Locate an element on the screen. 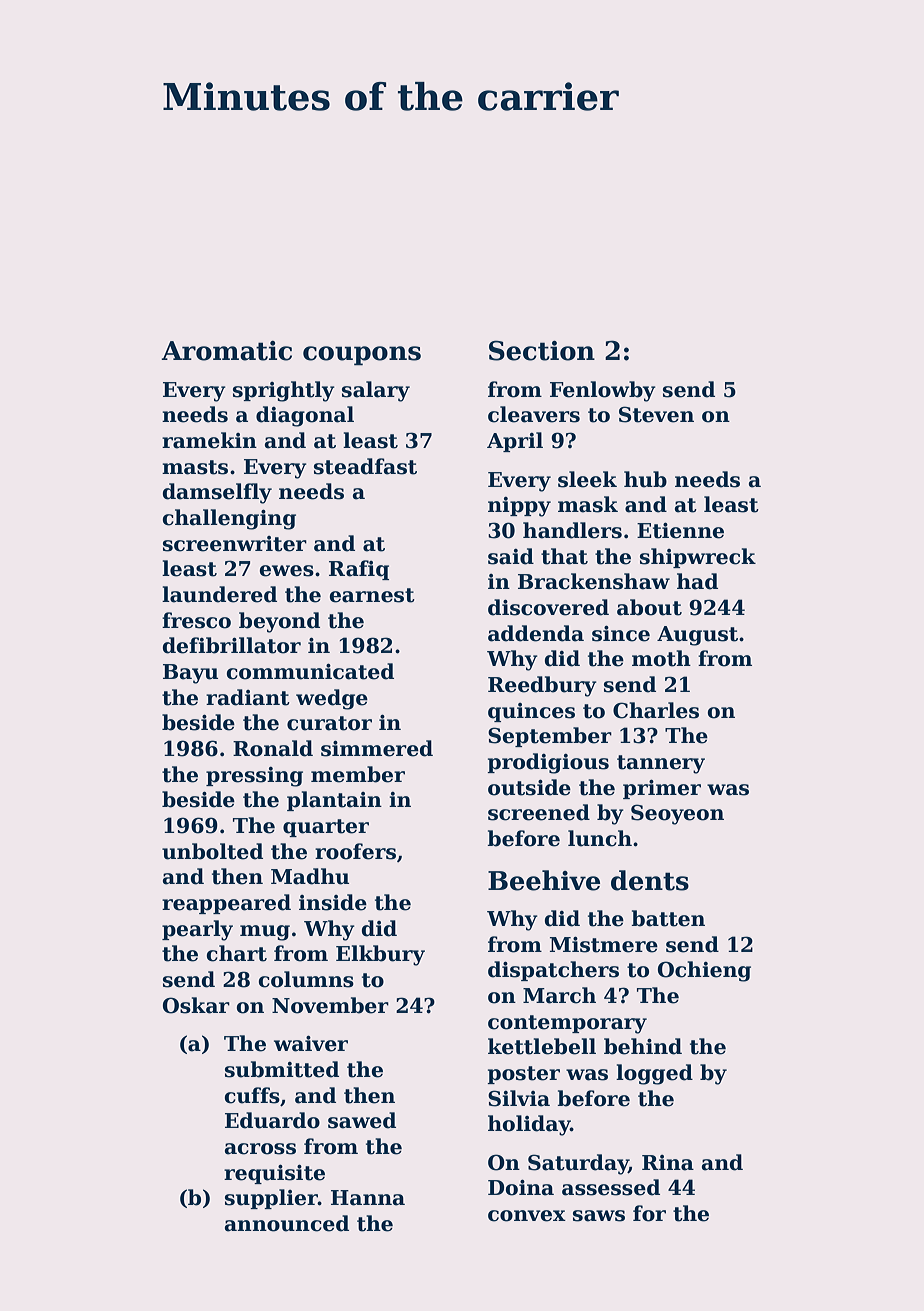 The width and height of the screenshot is (924, 1311). Fenlowby is located at coordinates (603, 391).
